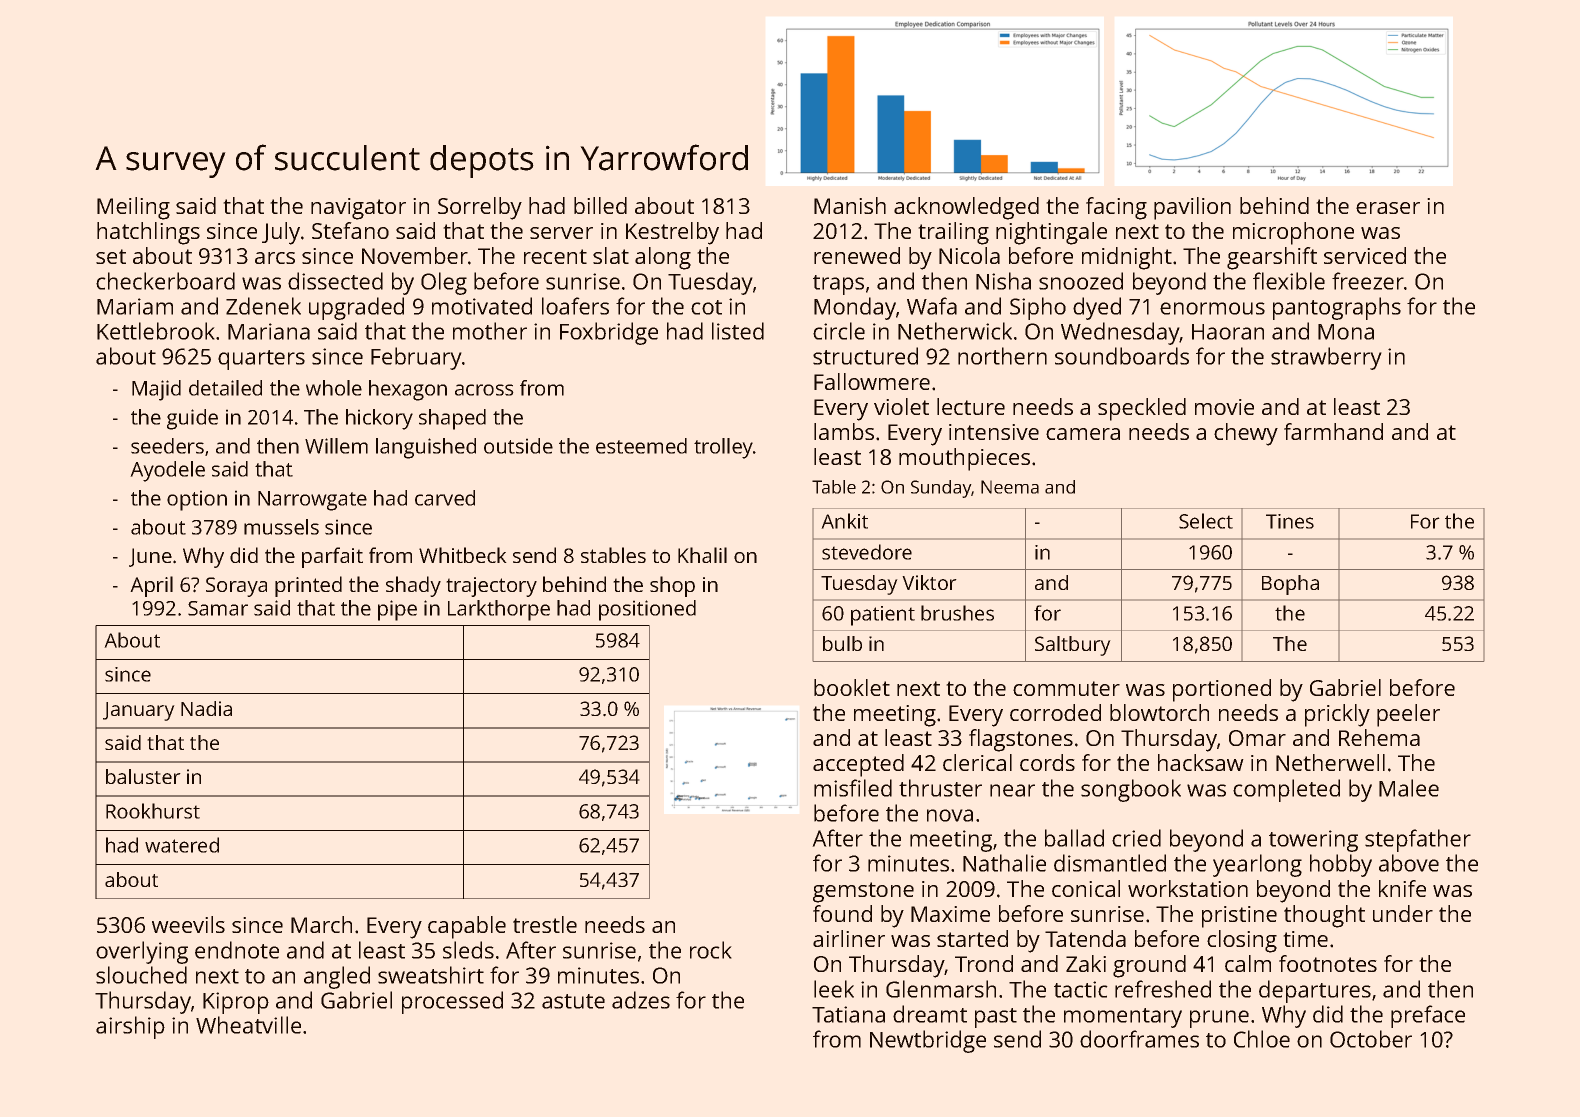 The image size is (1580, 1117). Describe the element at coordinates (1408, 715) in the screenshot. I see `peeler` at that location.
